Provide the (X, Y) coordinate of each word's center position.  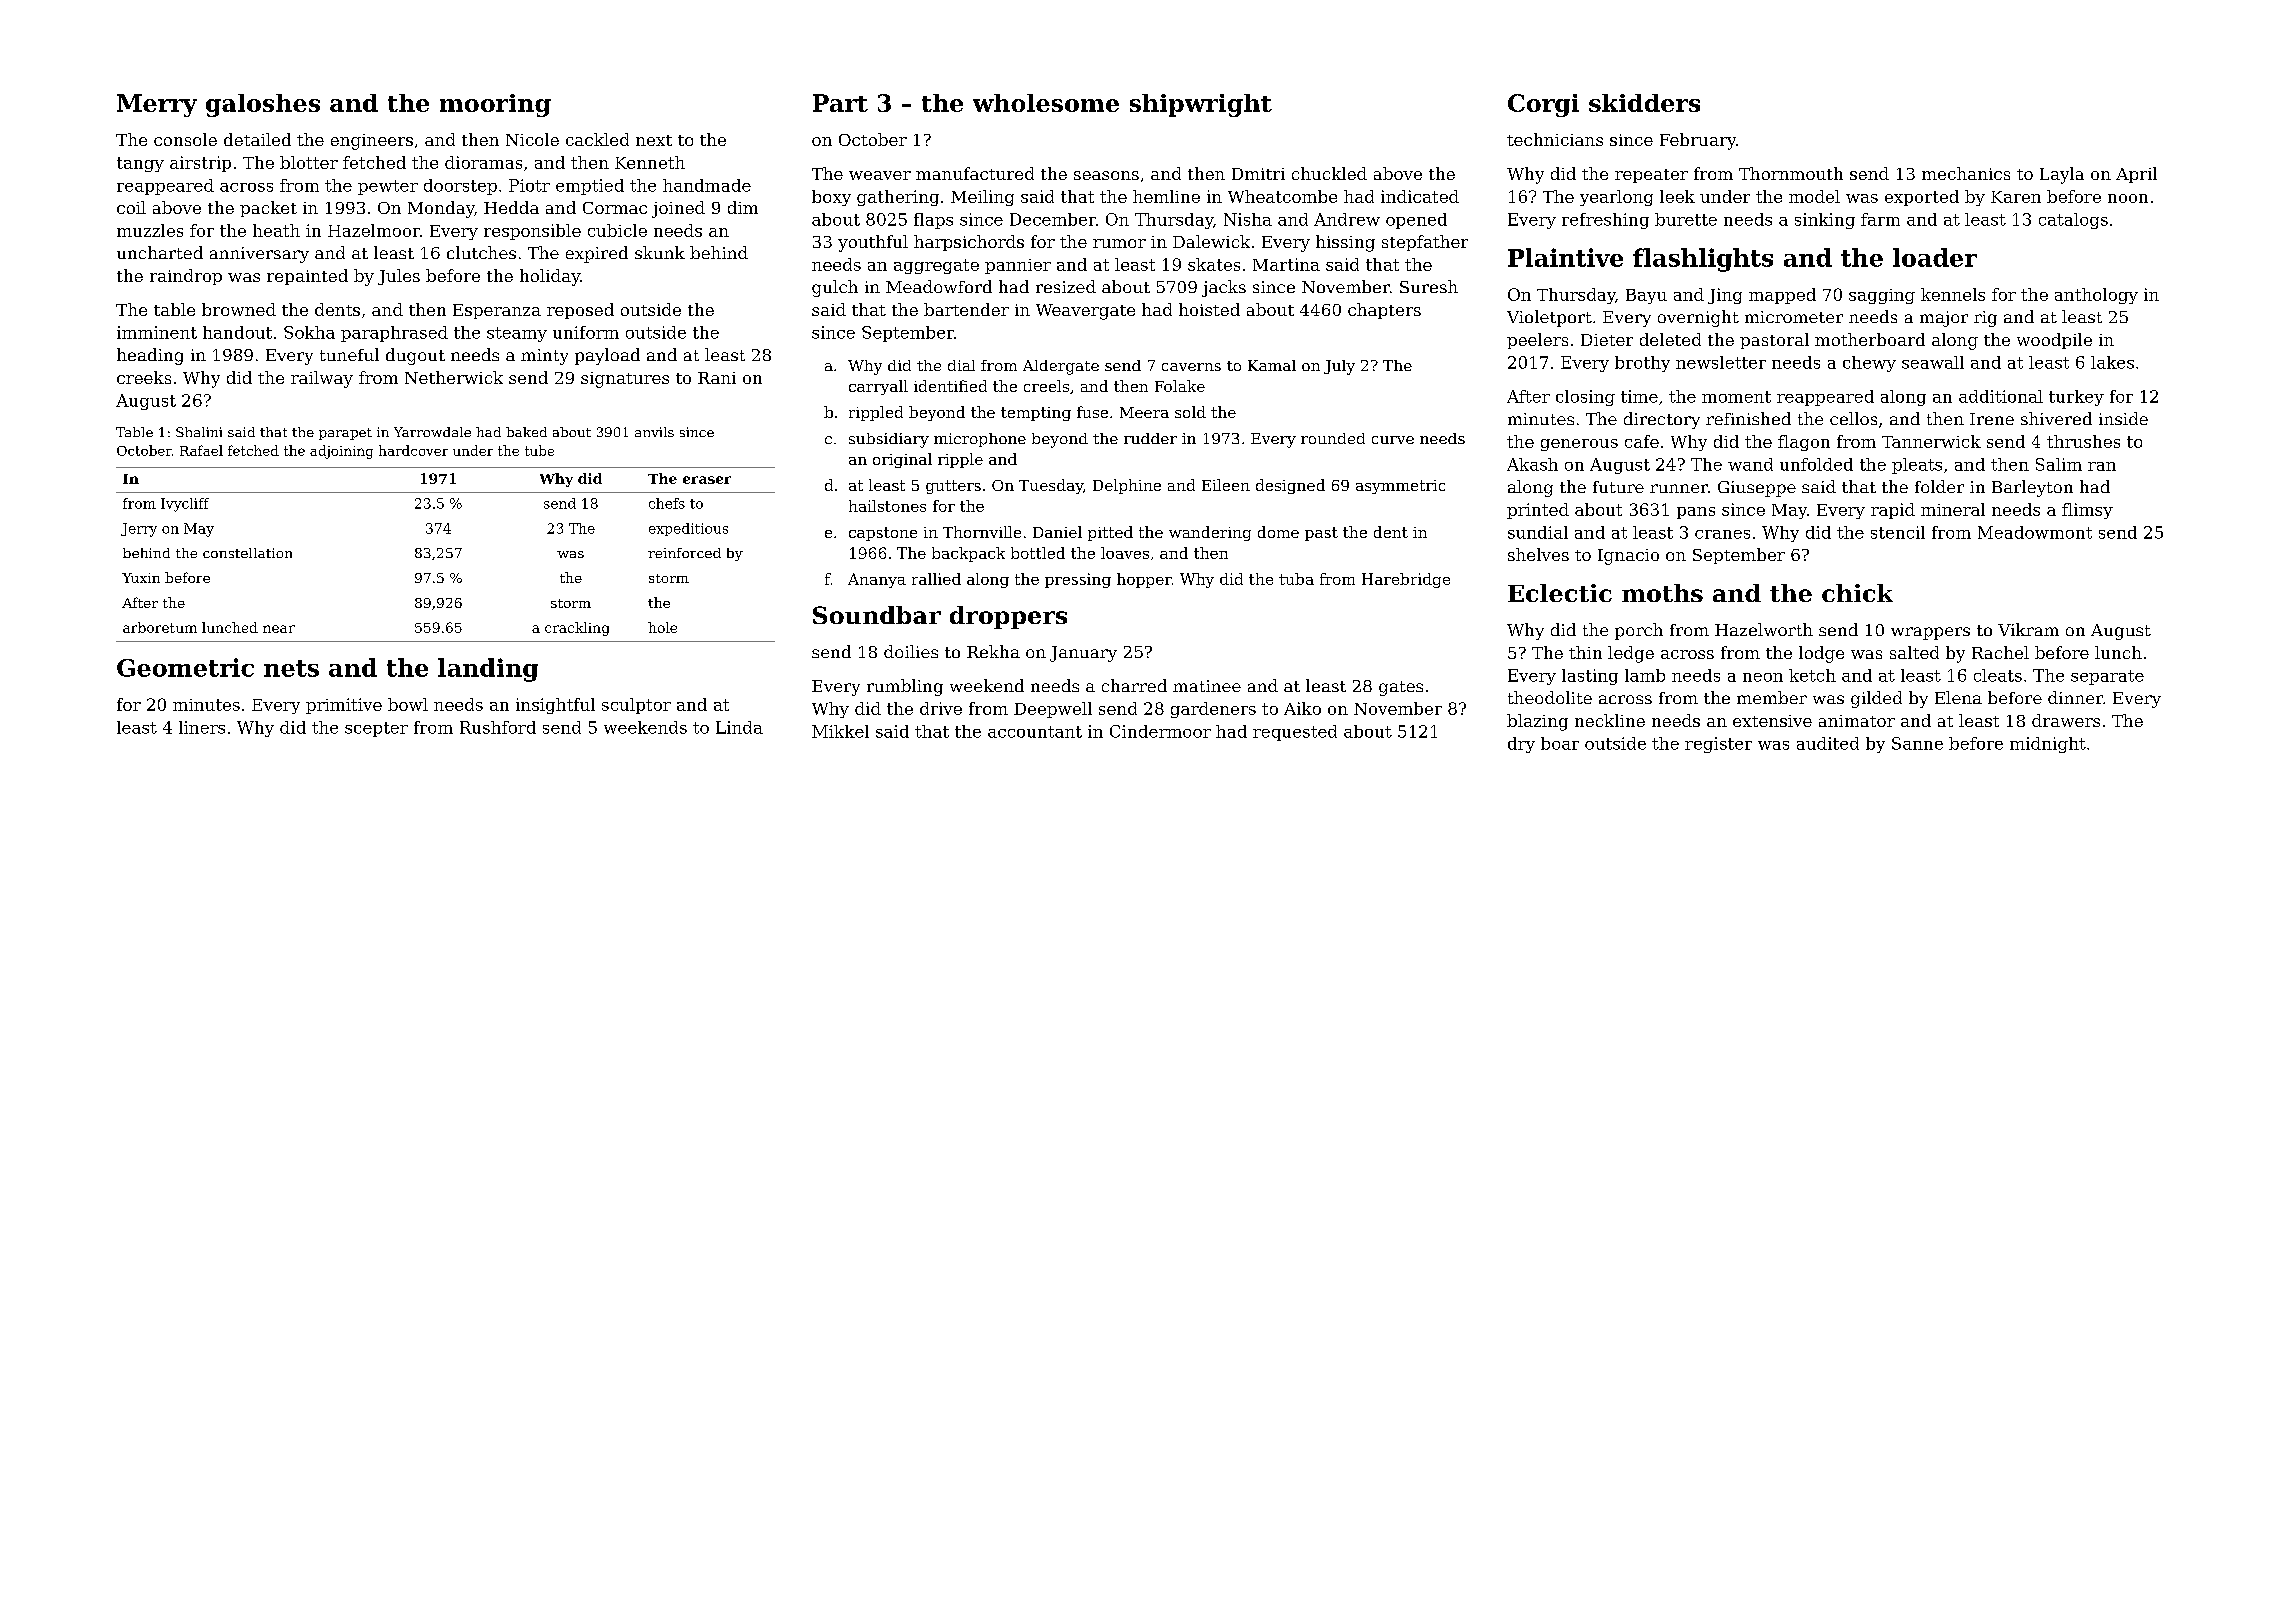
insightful (555, 706)
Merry (157, 105)
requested (1295, 733)
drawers (2066, 720)
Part (840, 103)
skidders (1644, 103)
